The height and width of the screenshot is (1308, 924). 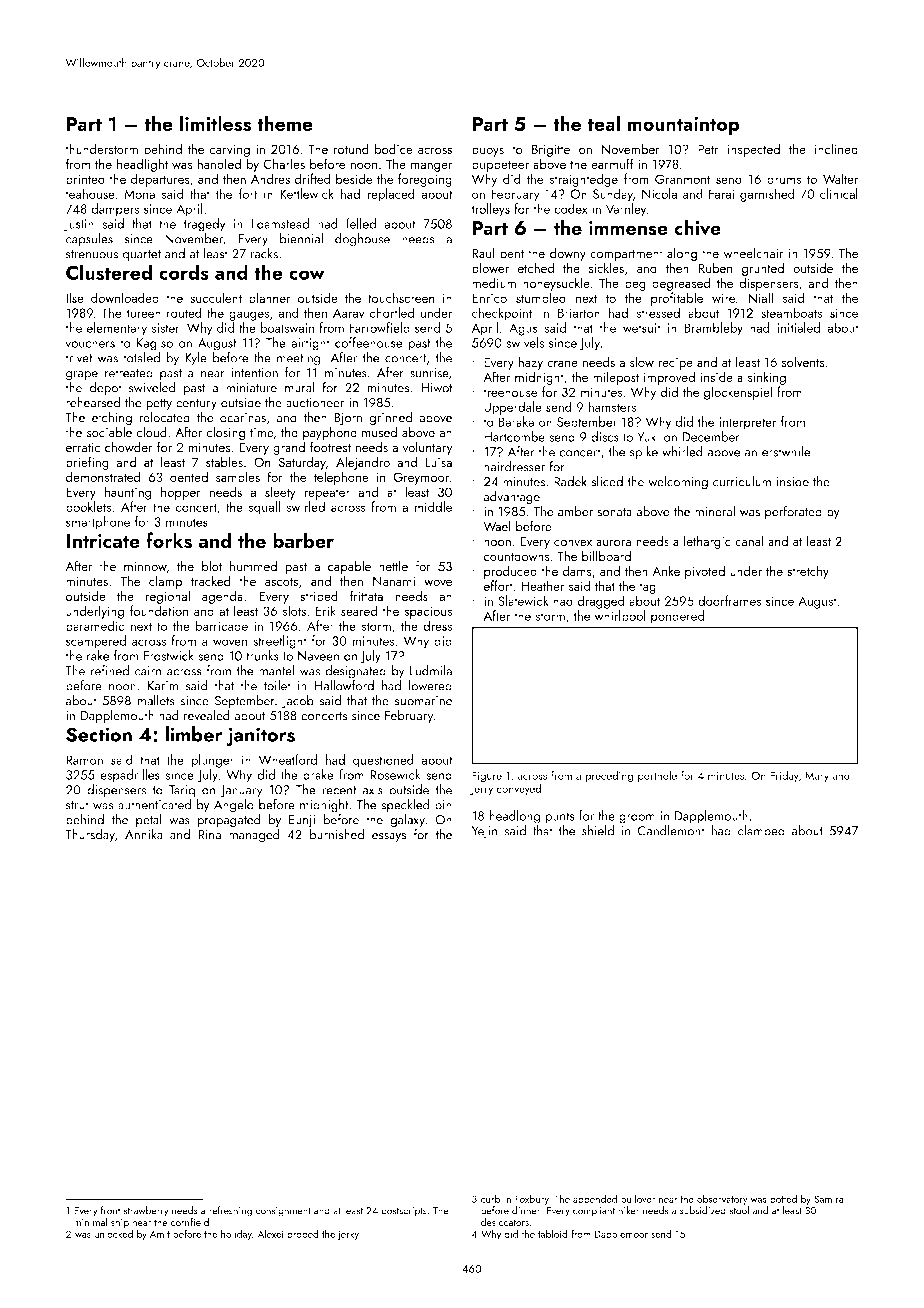 What do you see at coordinates (484, 832) in the screenshot?
I see `Yejin` at bounding box center [484, 832].
